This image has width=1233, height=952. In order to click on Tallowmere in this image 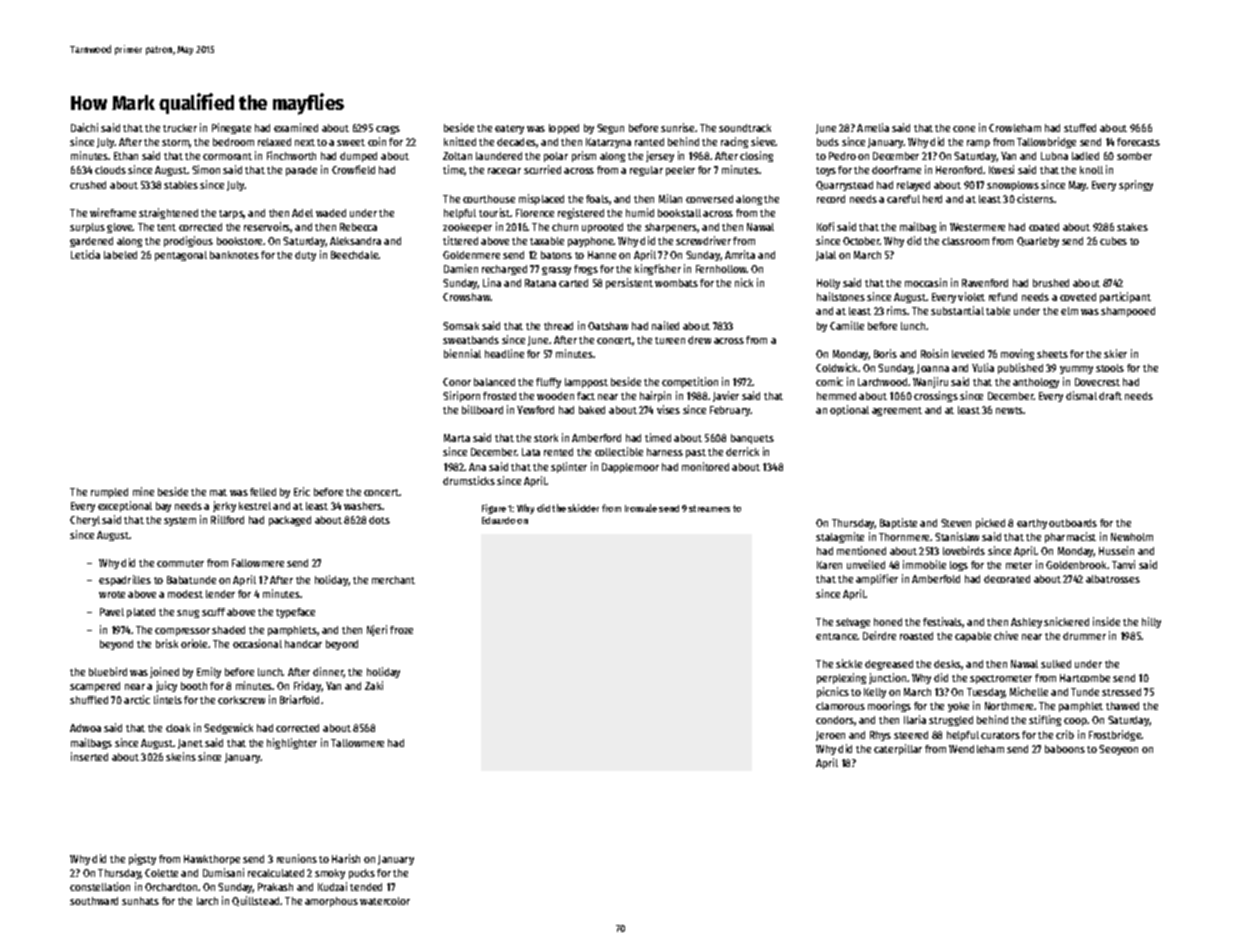, I will do `click(357, 743)`.
